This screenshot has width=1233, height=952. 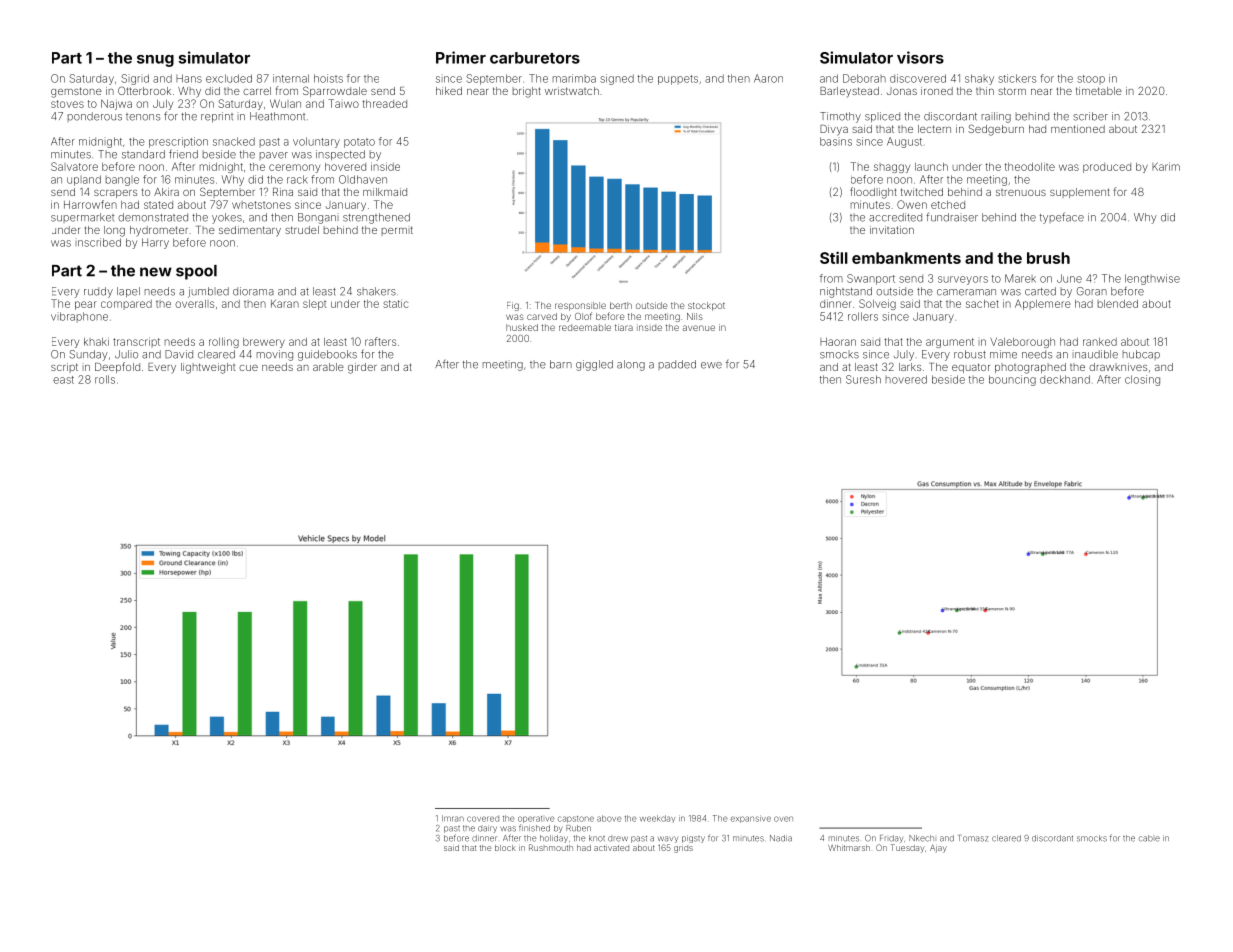 I want to click on Imran, so click(x=453, y=818).
